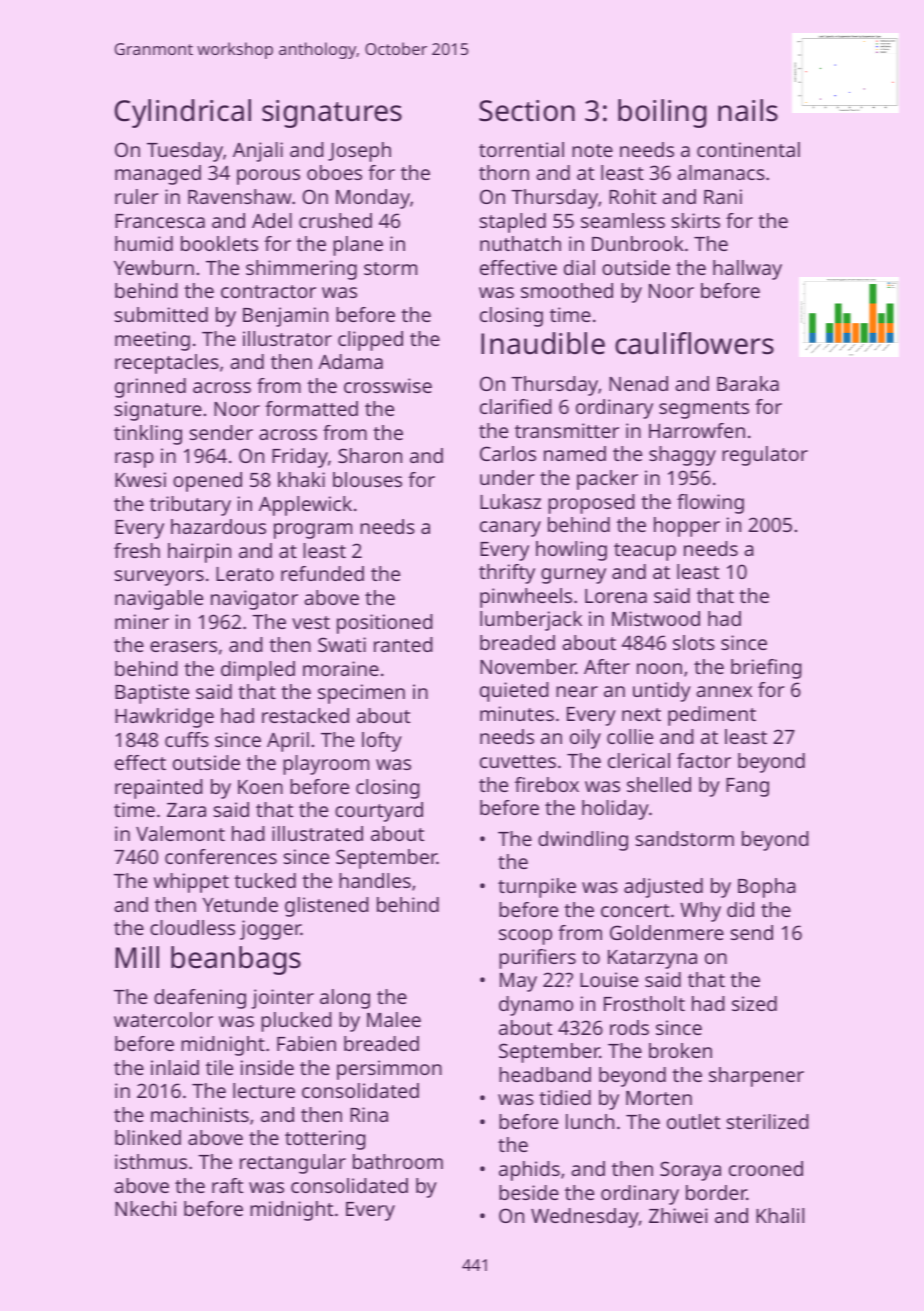 This page has width=924, height=1311. What do you see at coordinates (183, 113) in the page?
I see `Cylindrical` at bounding box center [183, 113].
